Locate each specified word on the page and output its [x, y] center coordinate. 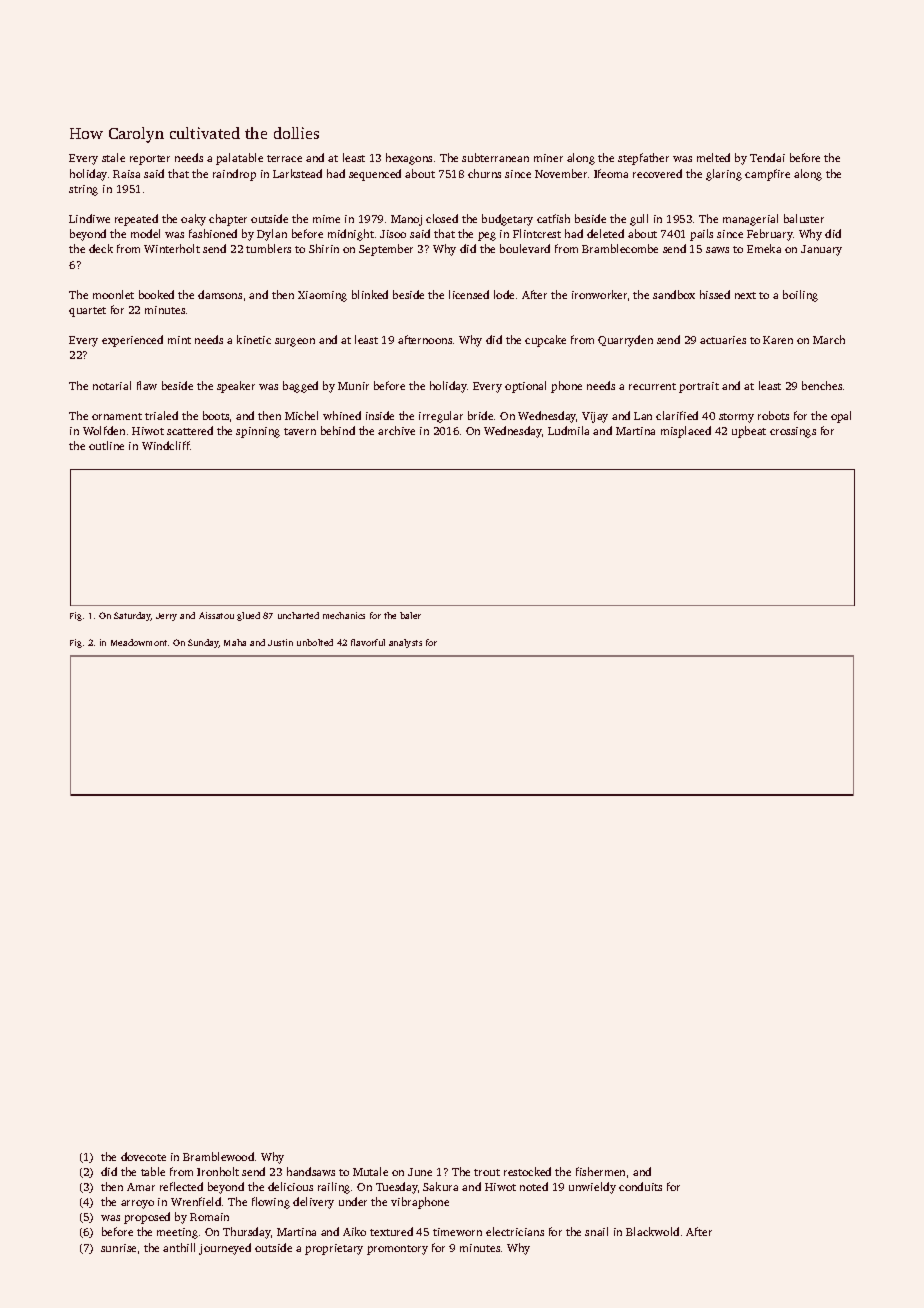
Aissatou [216, 615]
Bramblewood [218, 1156]
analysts [405, 643]
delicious [290, 1186]
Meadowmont [139, 642]
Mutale [370, 1171]
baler [410, 615]
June [420, 1172]
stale [113, 157]
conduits [640, 1186]
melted [713, 157]
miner [548, 158]
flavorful [368, 642]
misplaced [686, 432]
